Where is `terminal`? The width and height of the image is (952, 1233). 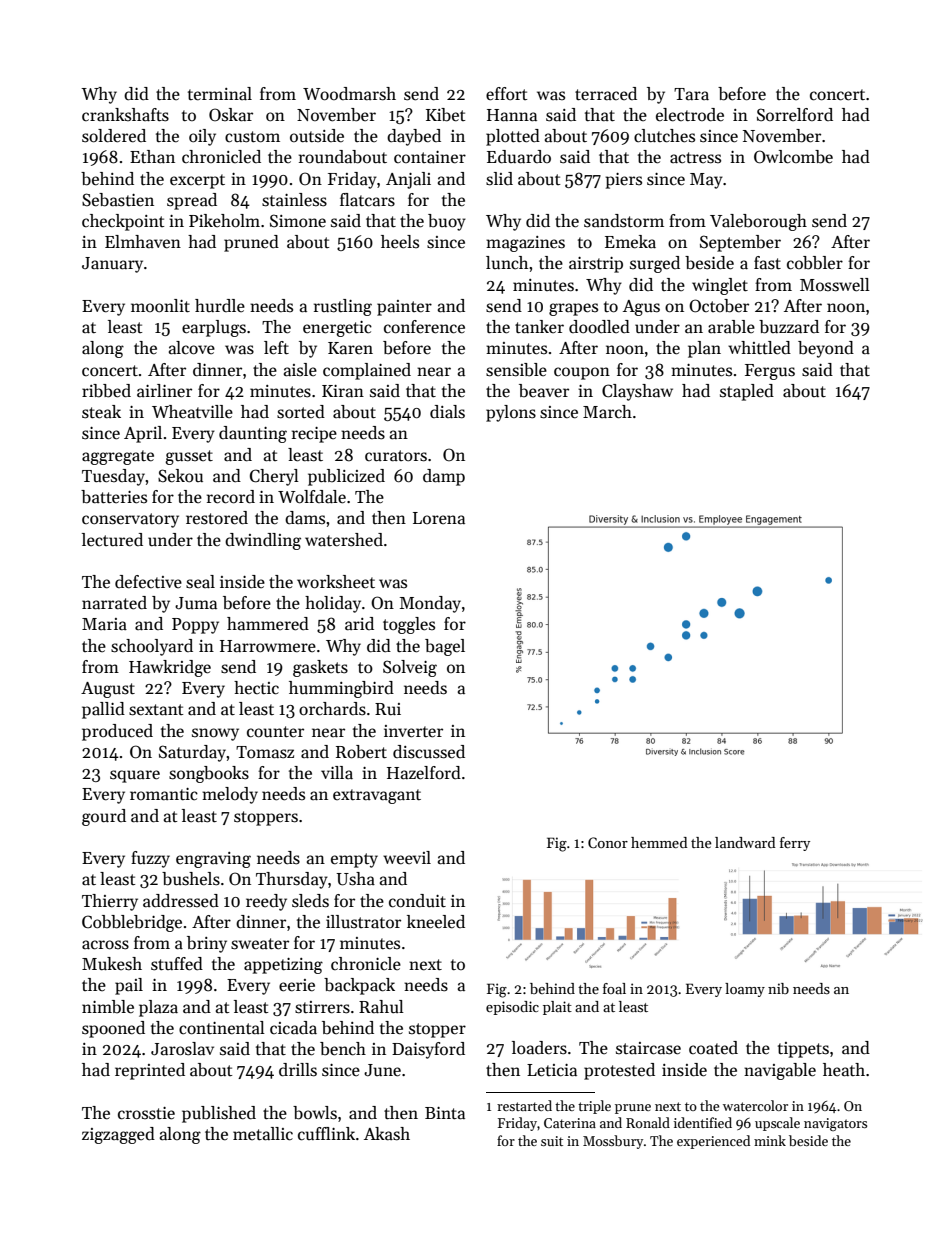 terminal is located at coordinates (220, 94).
